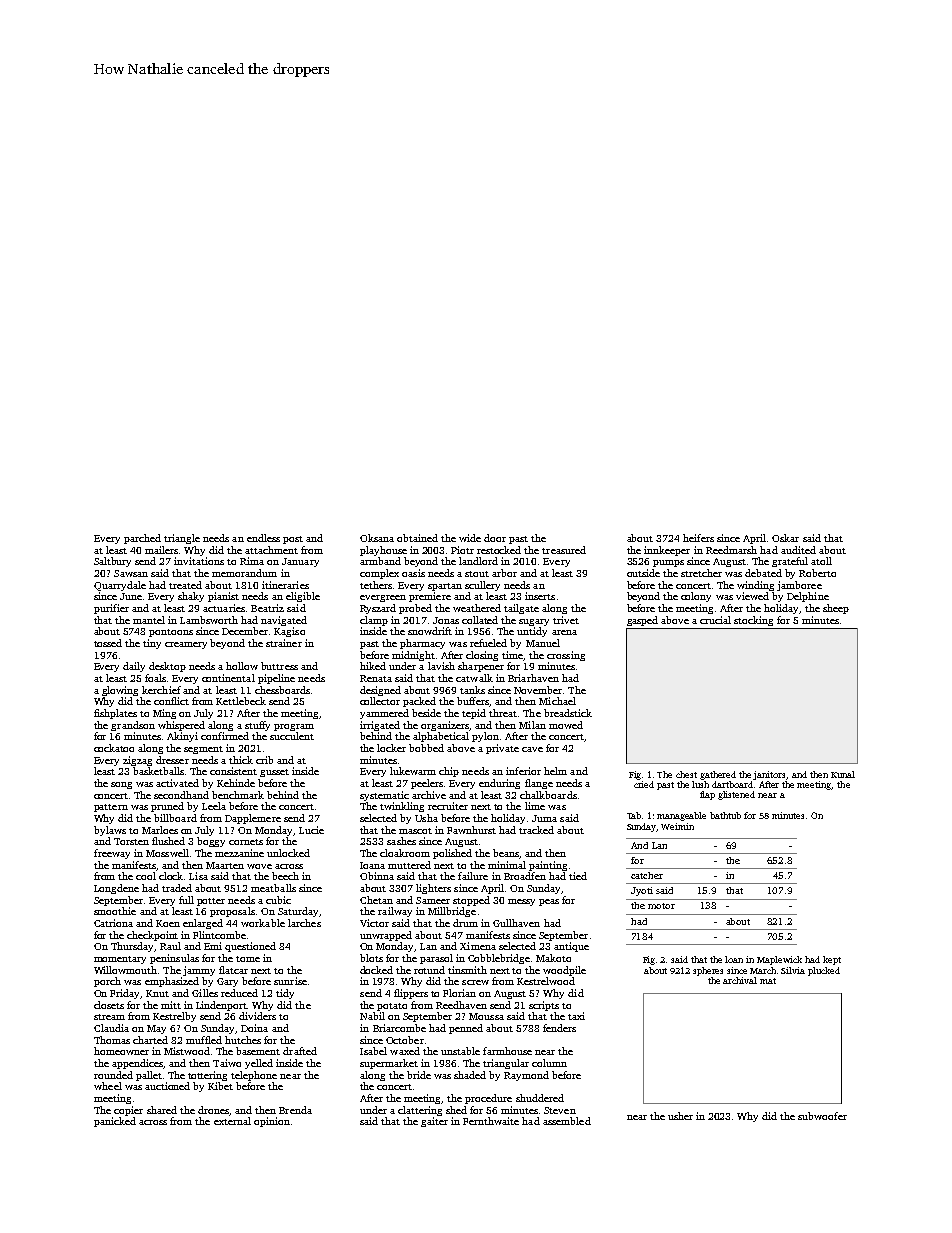 The image size is (952, 1233). Describe the element at coordinates (203, 924) in the screenshot. I see `enlarged` at that location.
